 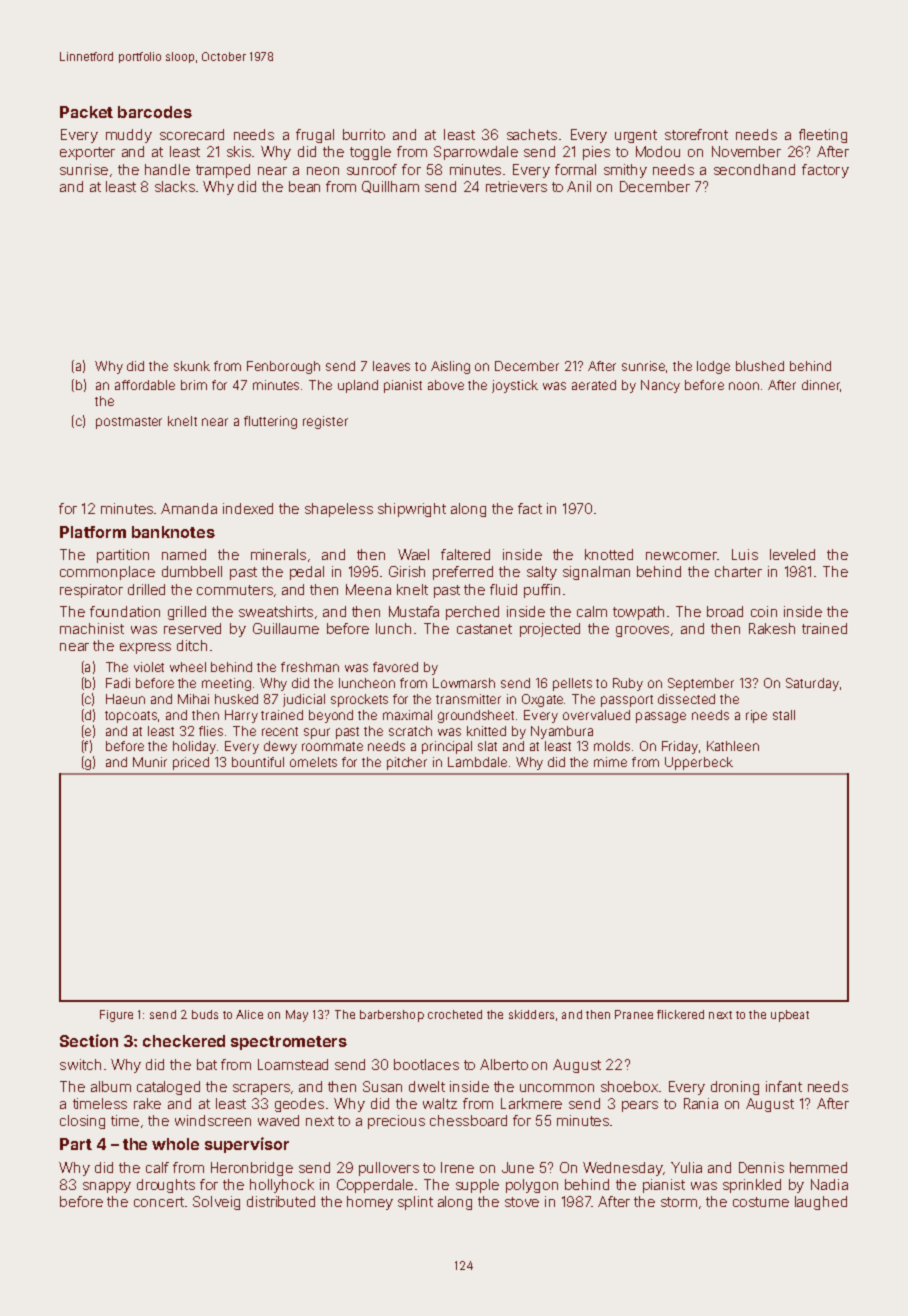 What do you see at coordinates (455, 1014) in the page?
I see `crocheted` at bounding box center [455, 1014].
